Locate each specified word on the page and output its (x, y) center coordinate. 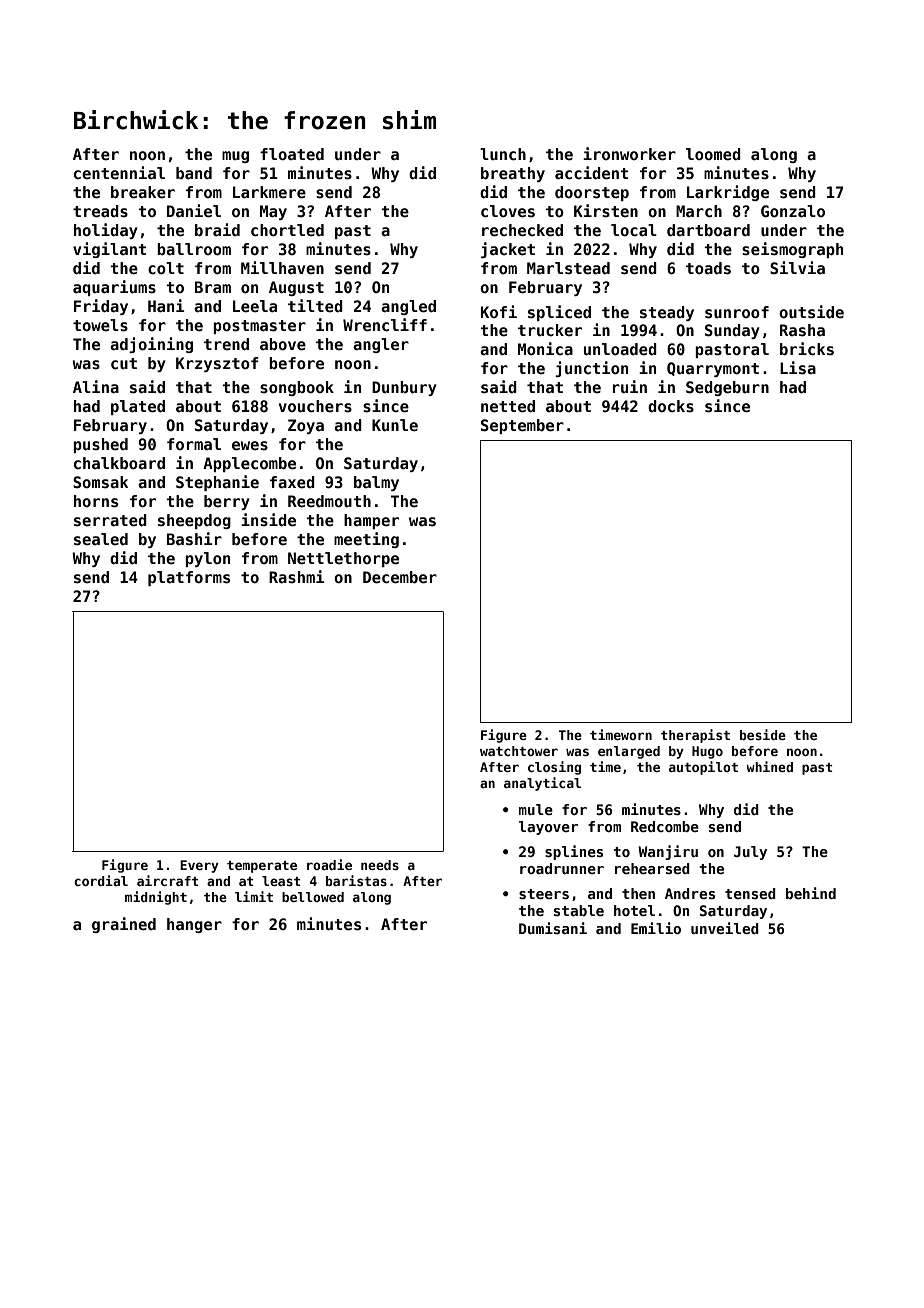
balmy (376, 483)
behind (811, 893)
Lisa (798, 368)
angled (408, 307)
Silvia (797, 267)
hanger (194, 925)
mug (235, 157)
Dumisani (553, 928)
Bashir (194, 539)
